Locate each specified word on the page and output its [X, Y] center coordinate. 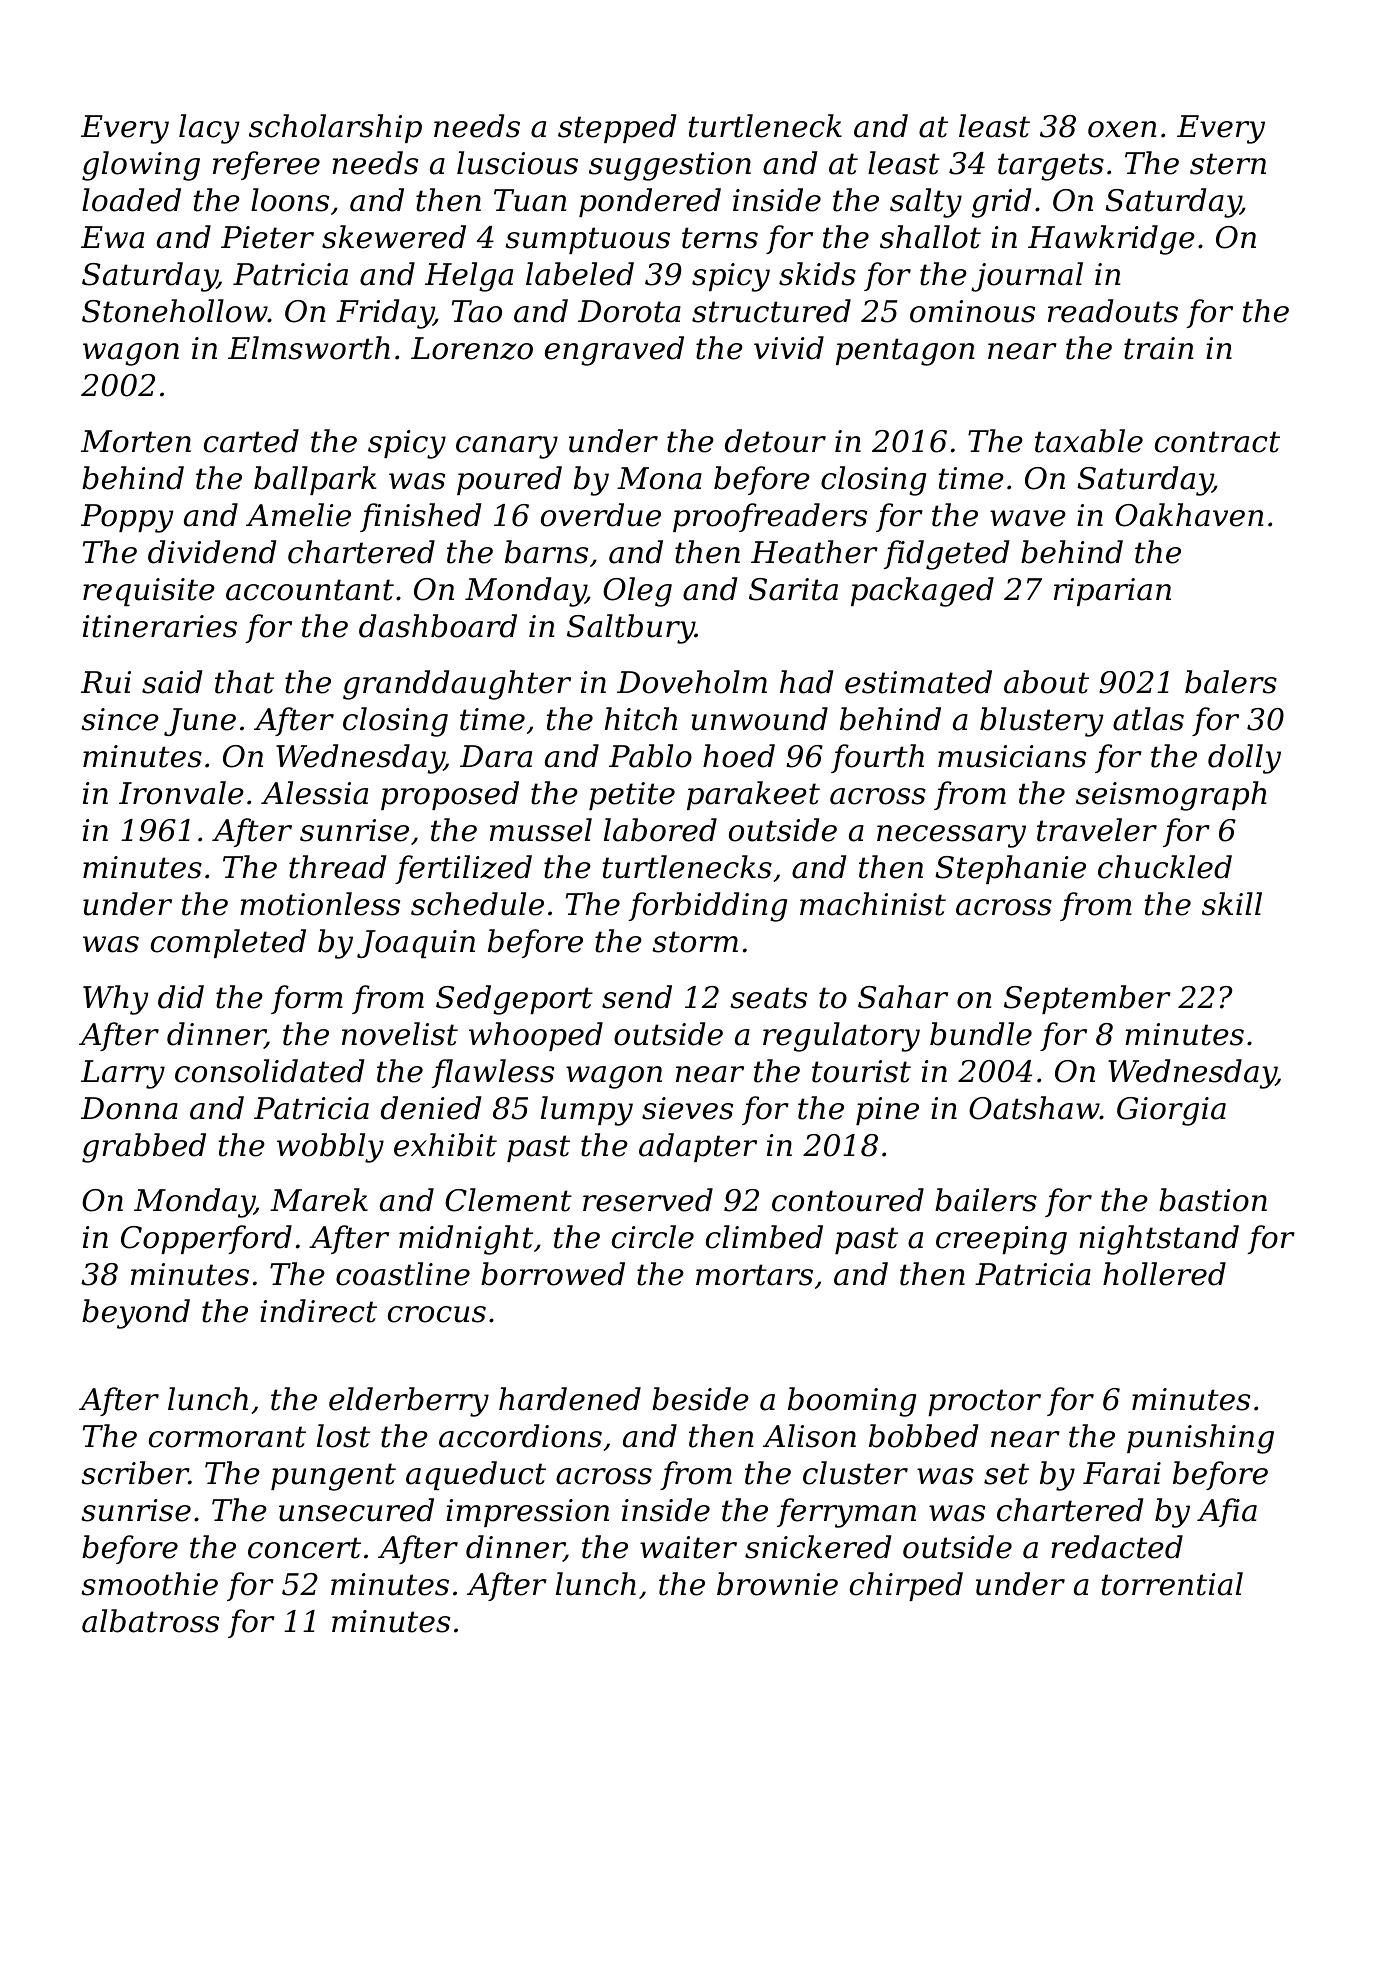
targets [1051, 167]
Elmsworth [309, 348]
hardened [570, 1399]
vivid [789, 348]
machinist [873, 904]
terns [720, 238]
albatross [150, 1621]
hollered [1164, 1274]
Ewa [112, 237]
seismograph [1171, 796]
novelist [400, 1034]
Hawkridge [1111, 240]
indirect [318, 1311]
